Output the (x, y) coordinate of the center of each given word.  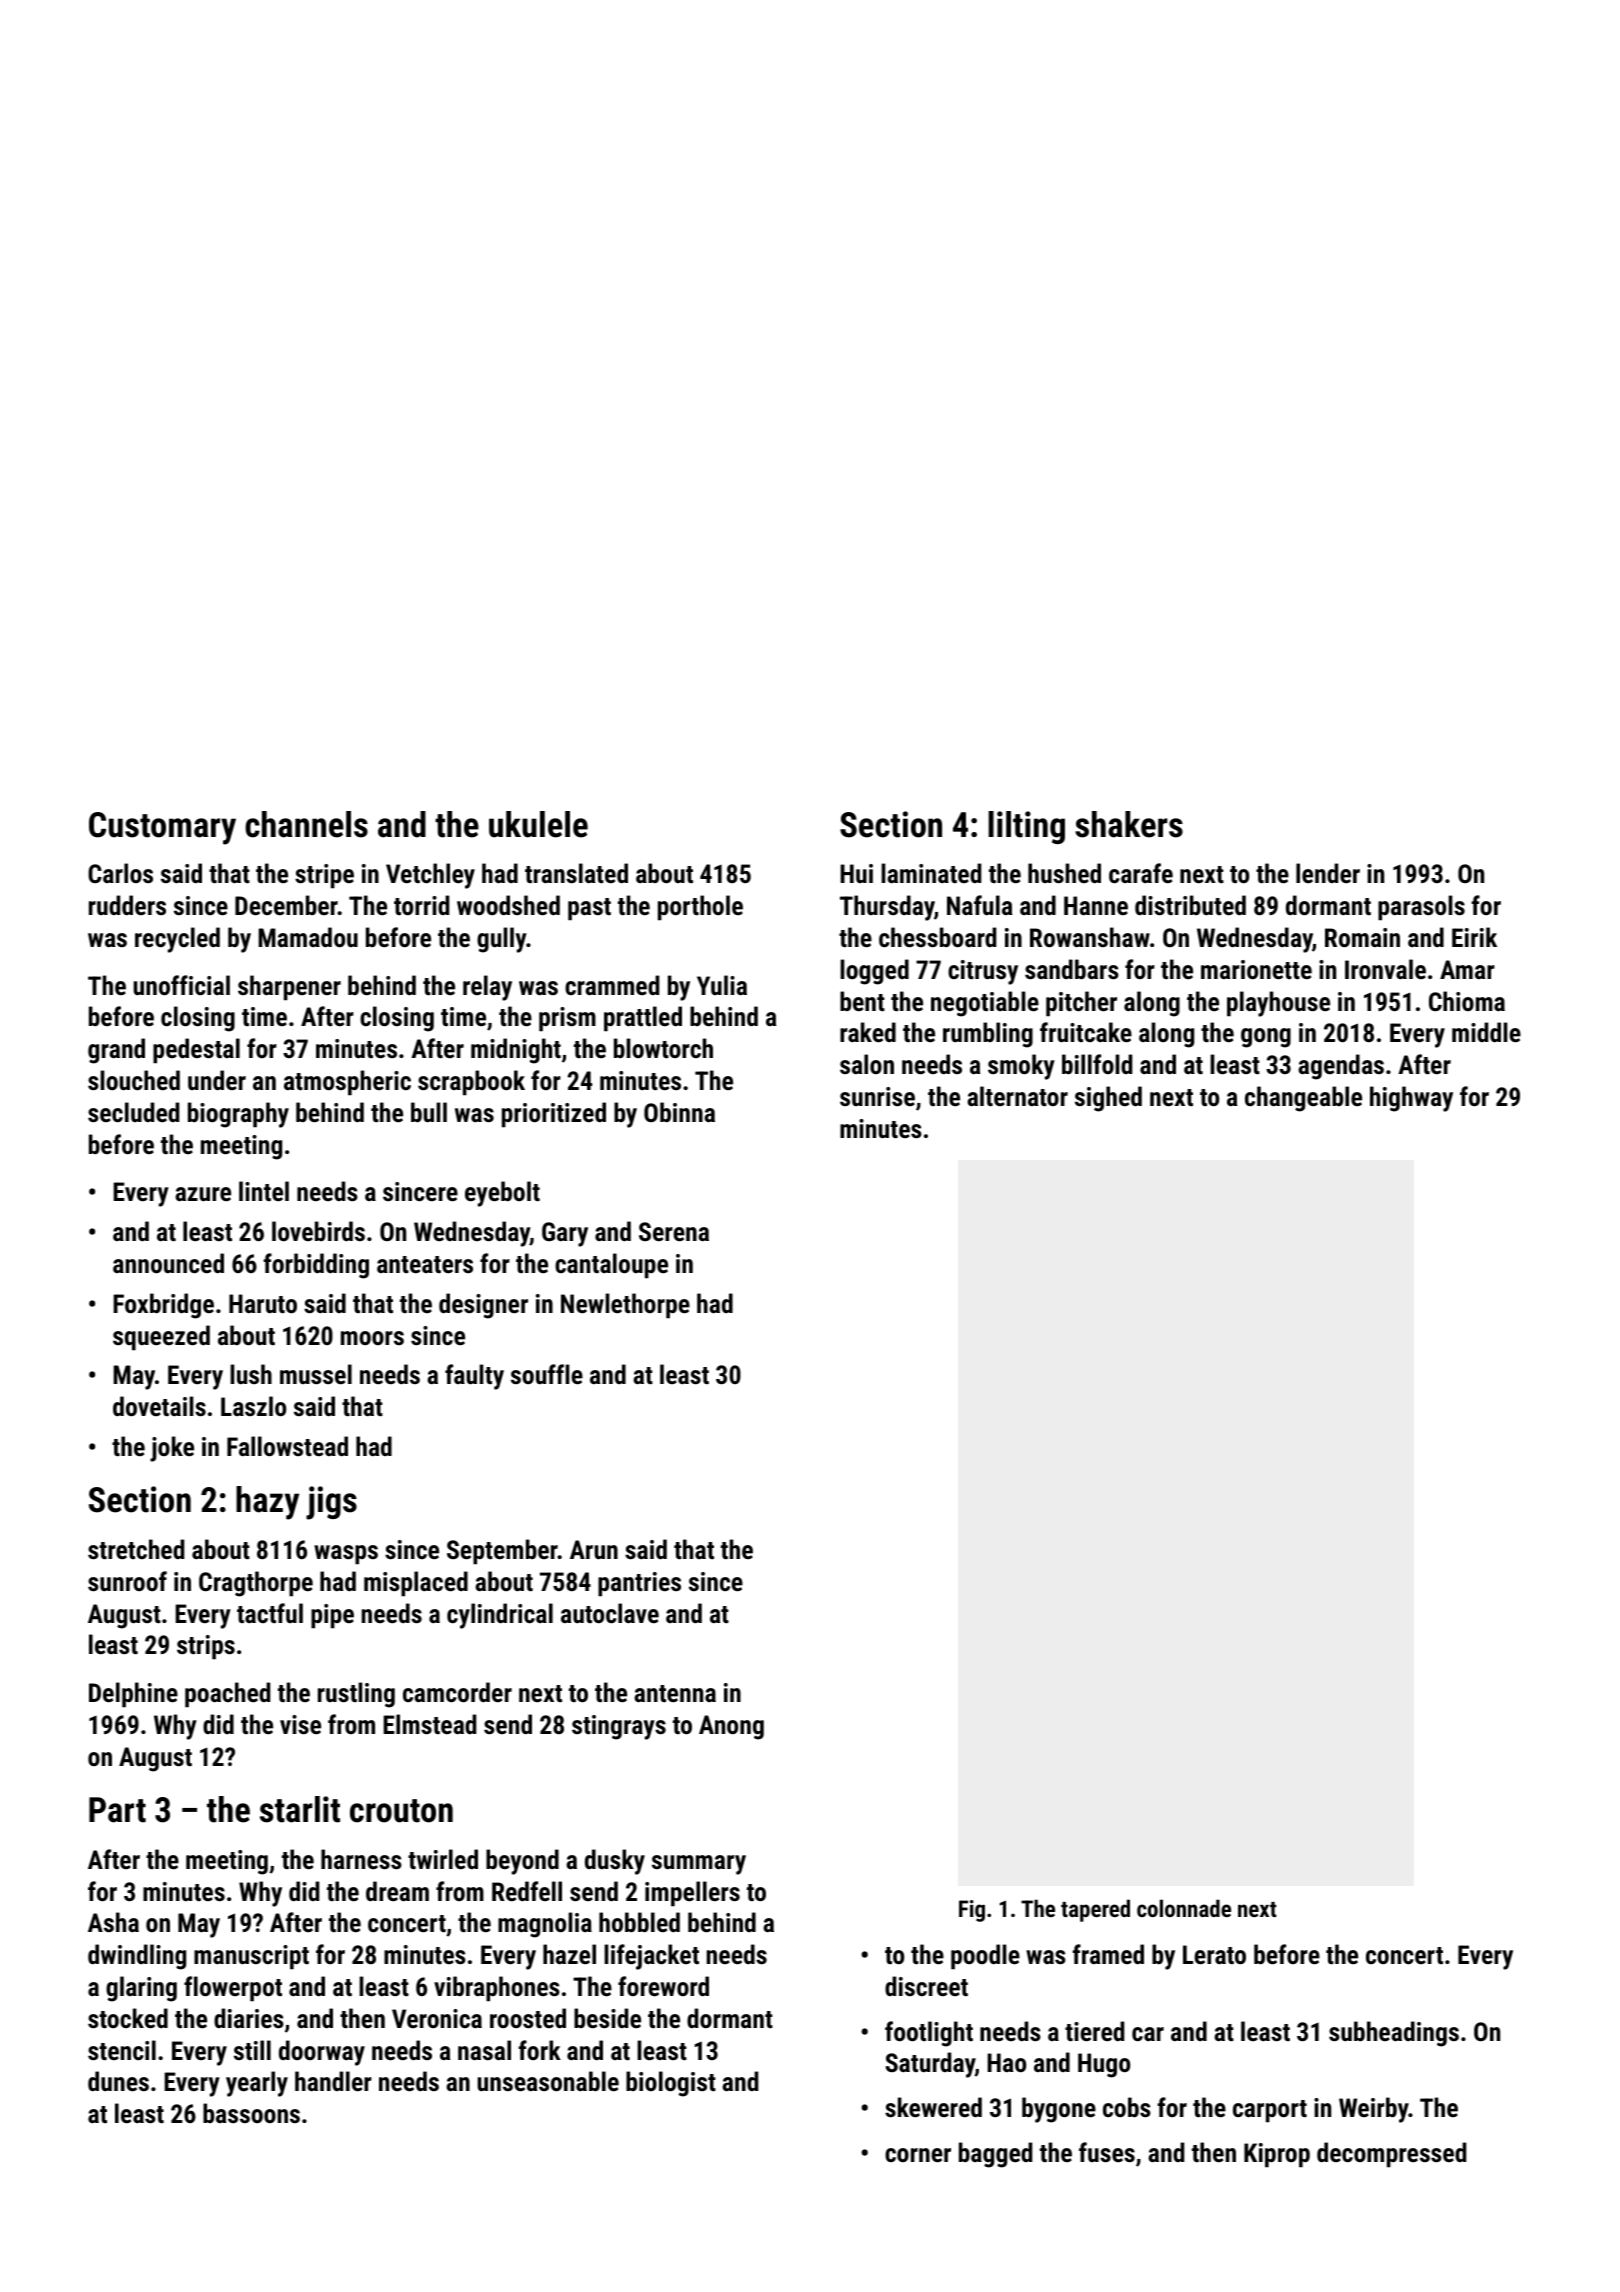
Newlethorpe (625, 1306)
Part (117, 1810)
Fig (972, 1911)
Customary (162, 828)
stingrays (619, 1727)
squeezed (161, 1338)
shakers (1129, 824)
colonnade (1184, 1908)
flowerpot (233, 1989)
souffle (547, 1374)
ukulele (538, 824)
